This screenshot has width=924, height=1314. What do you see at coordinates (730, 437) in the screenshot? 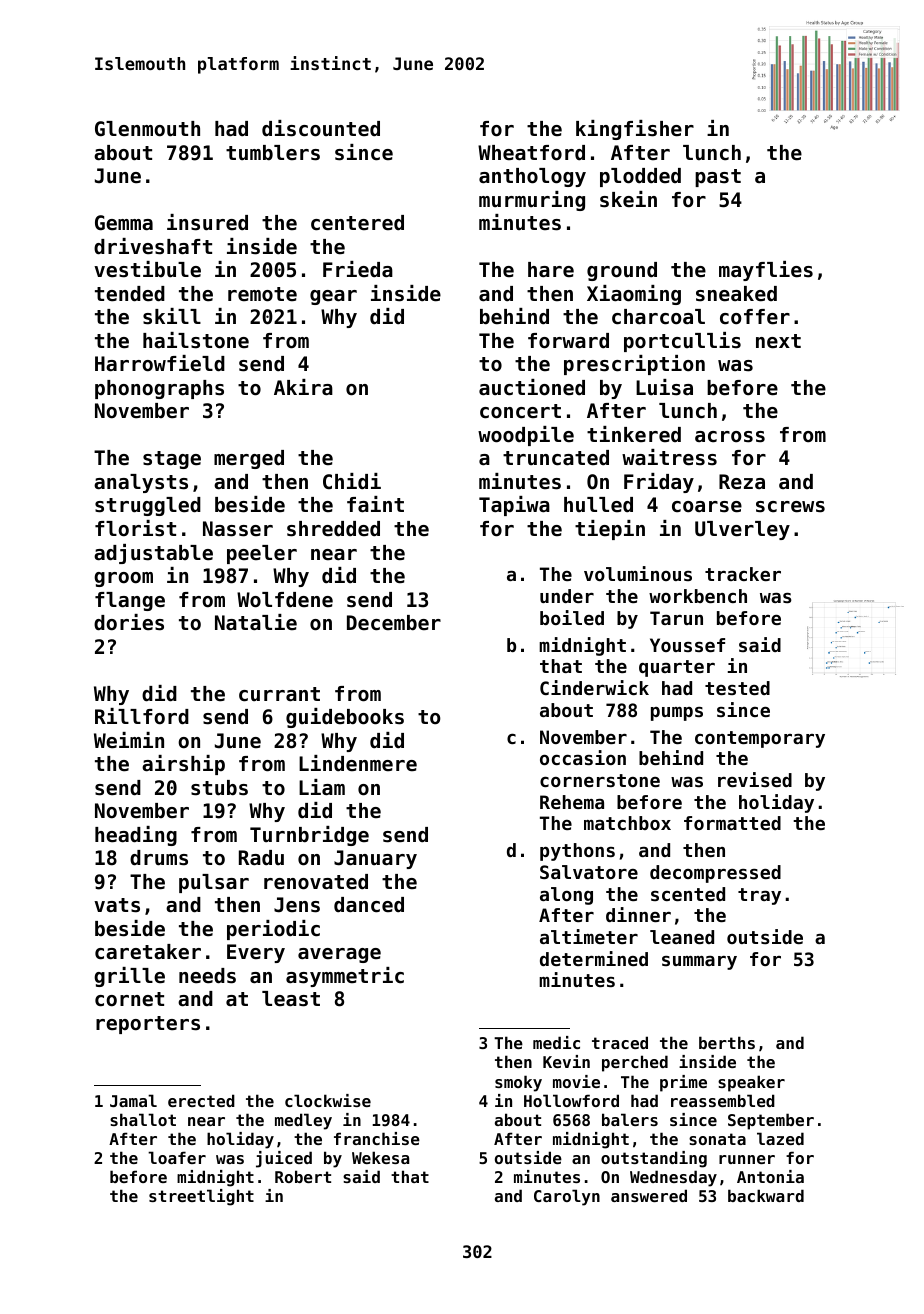
I see `across` at bounding box center [730, 437].
